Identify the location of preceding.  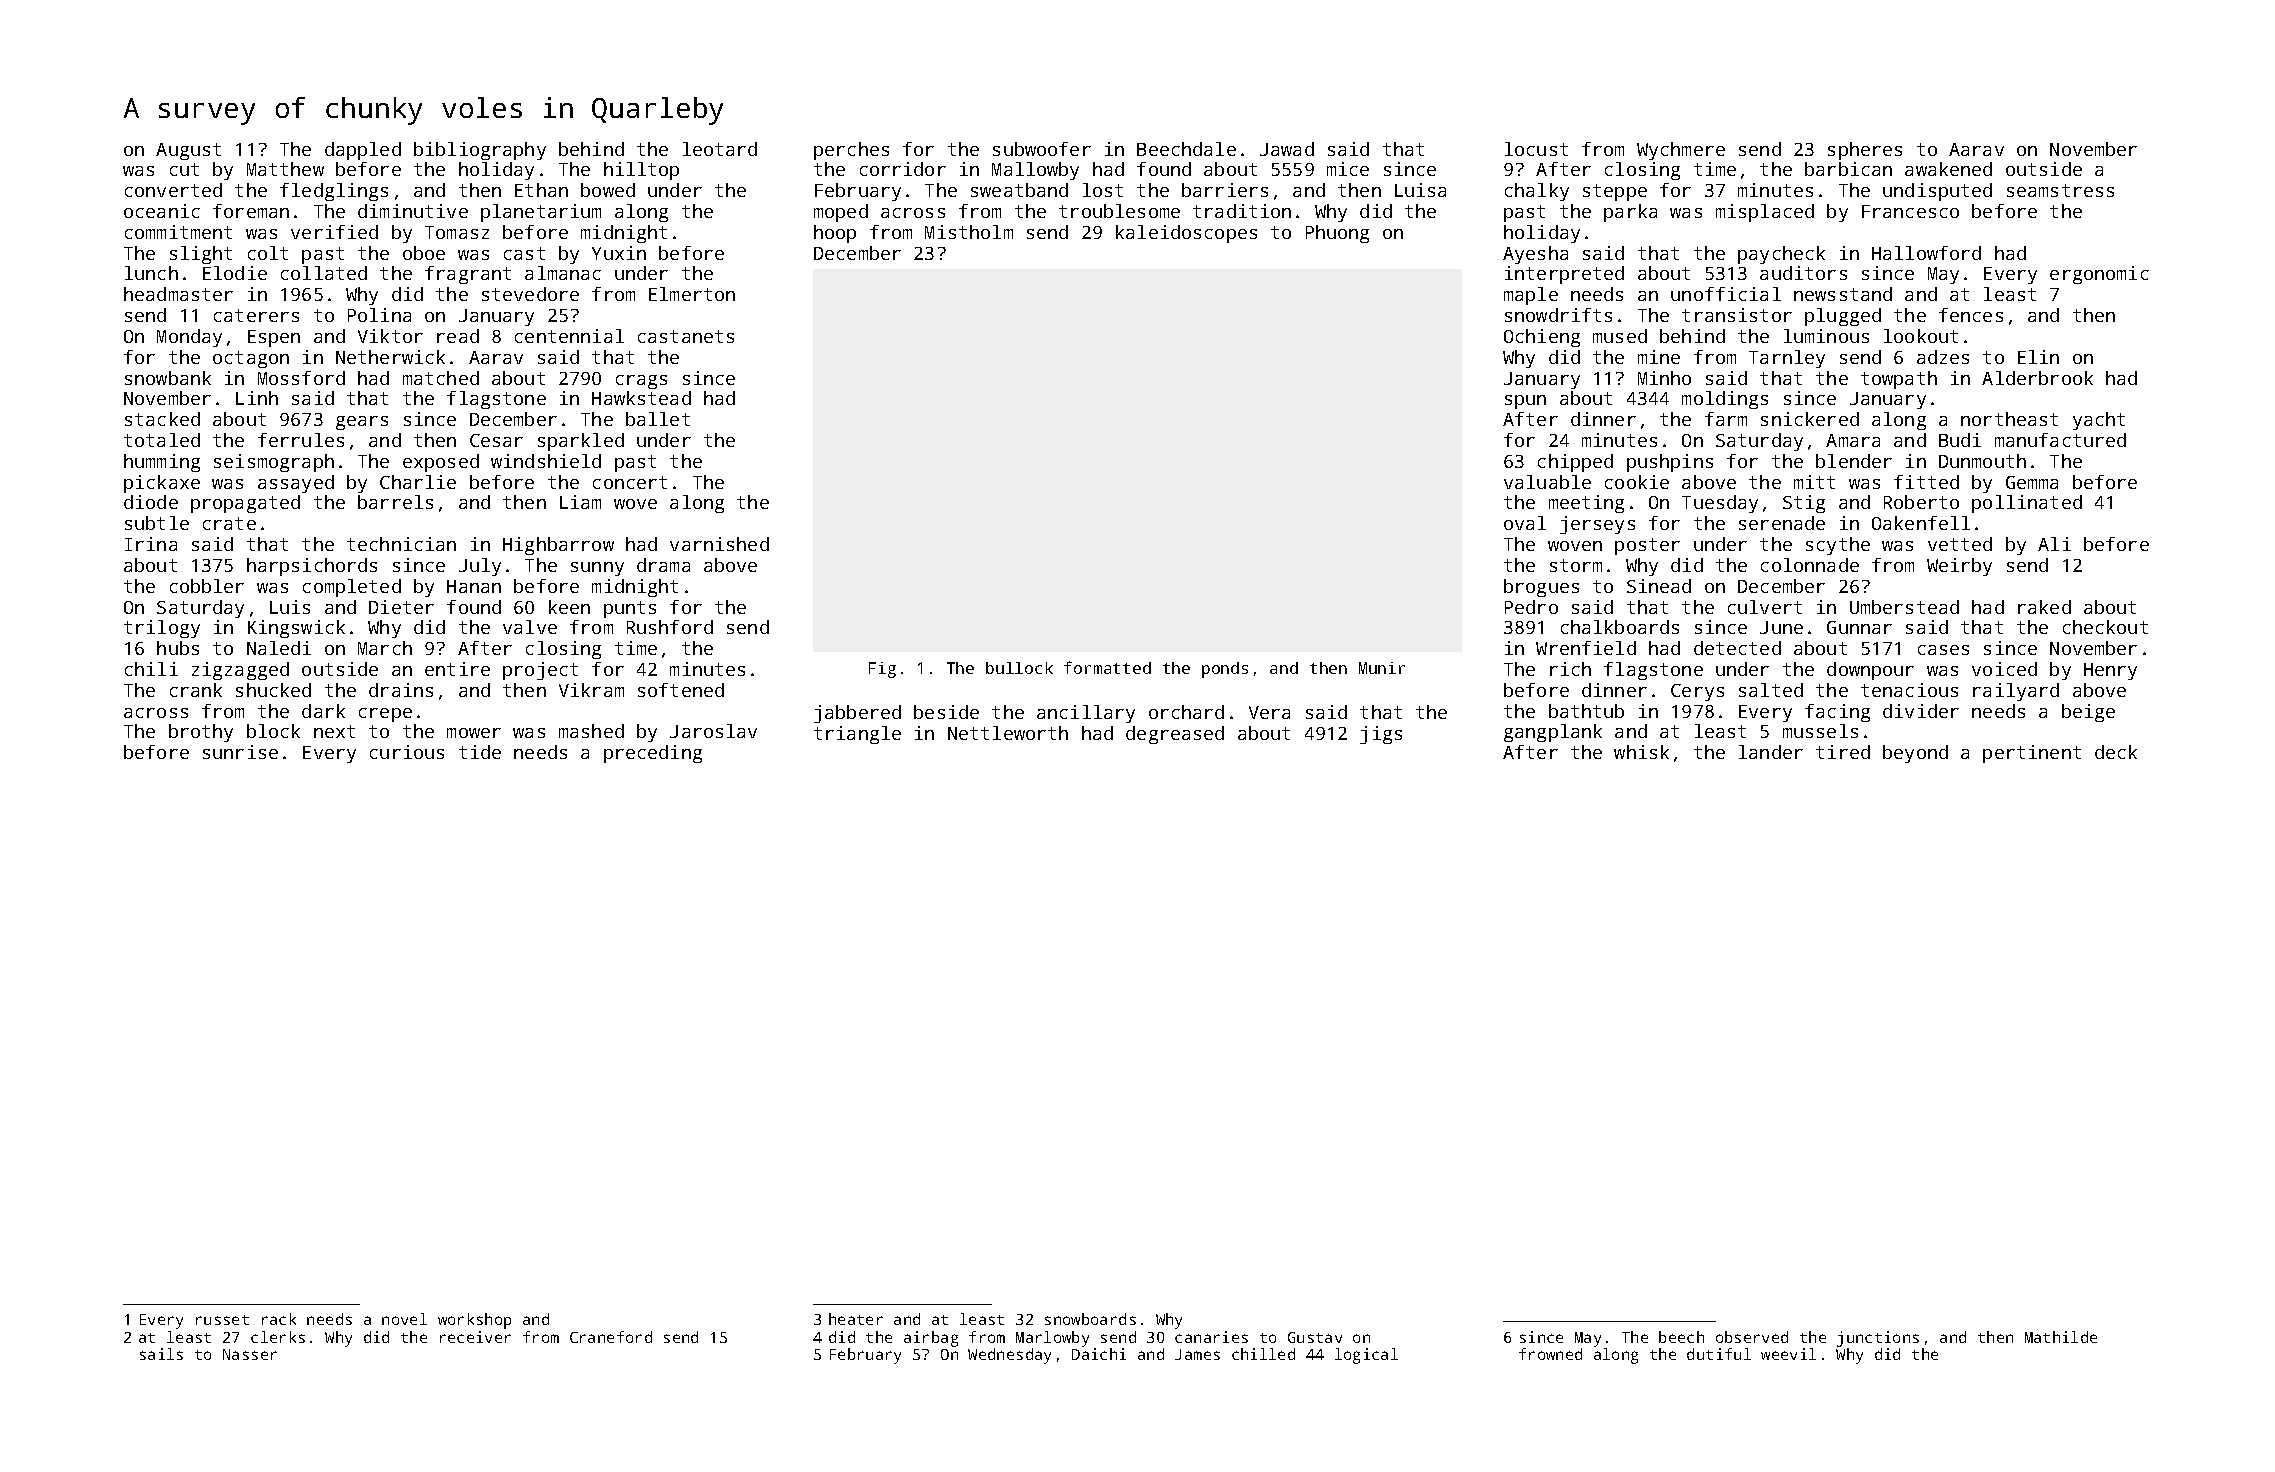
(653, 754).
